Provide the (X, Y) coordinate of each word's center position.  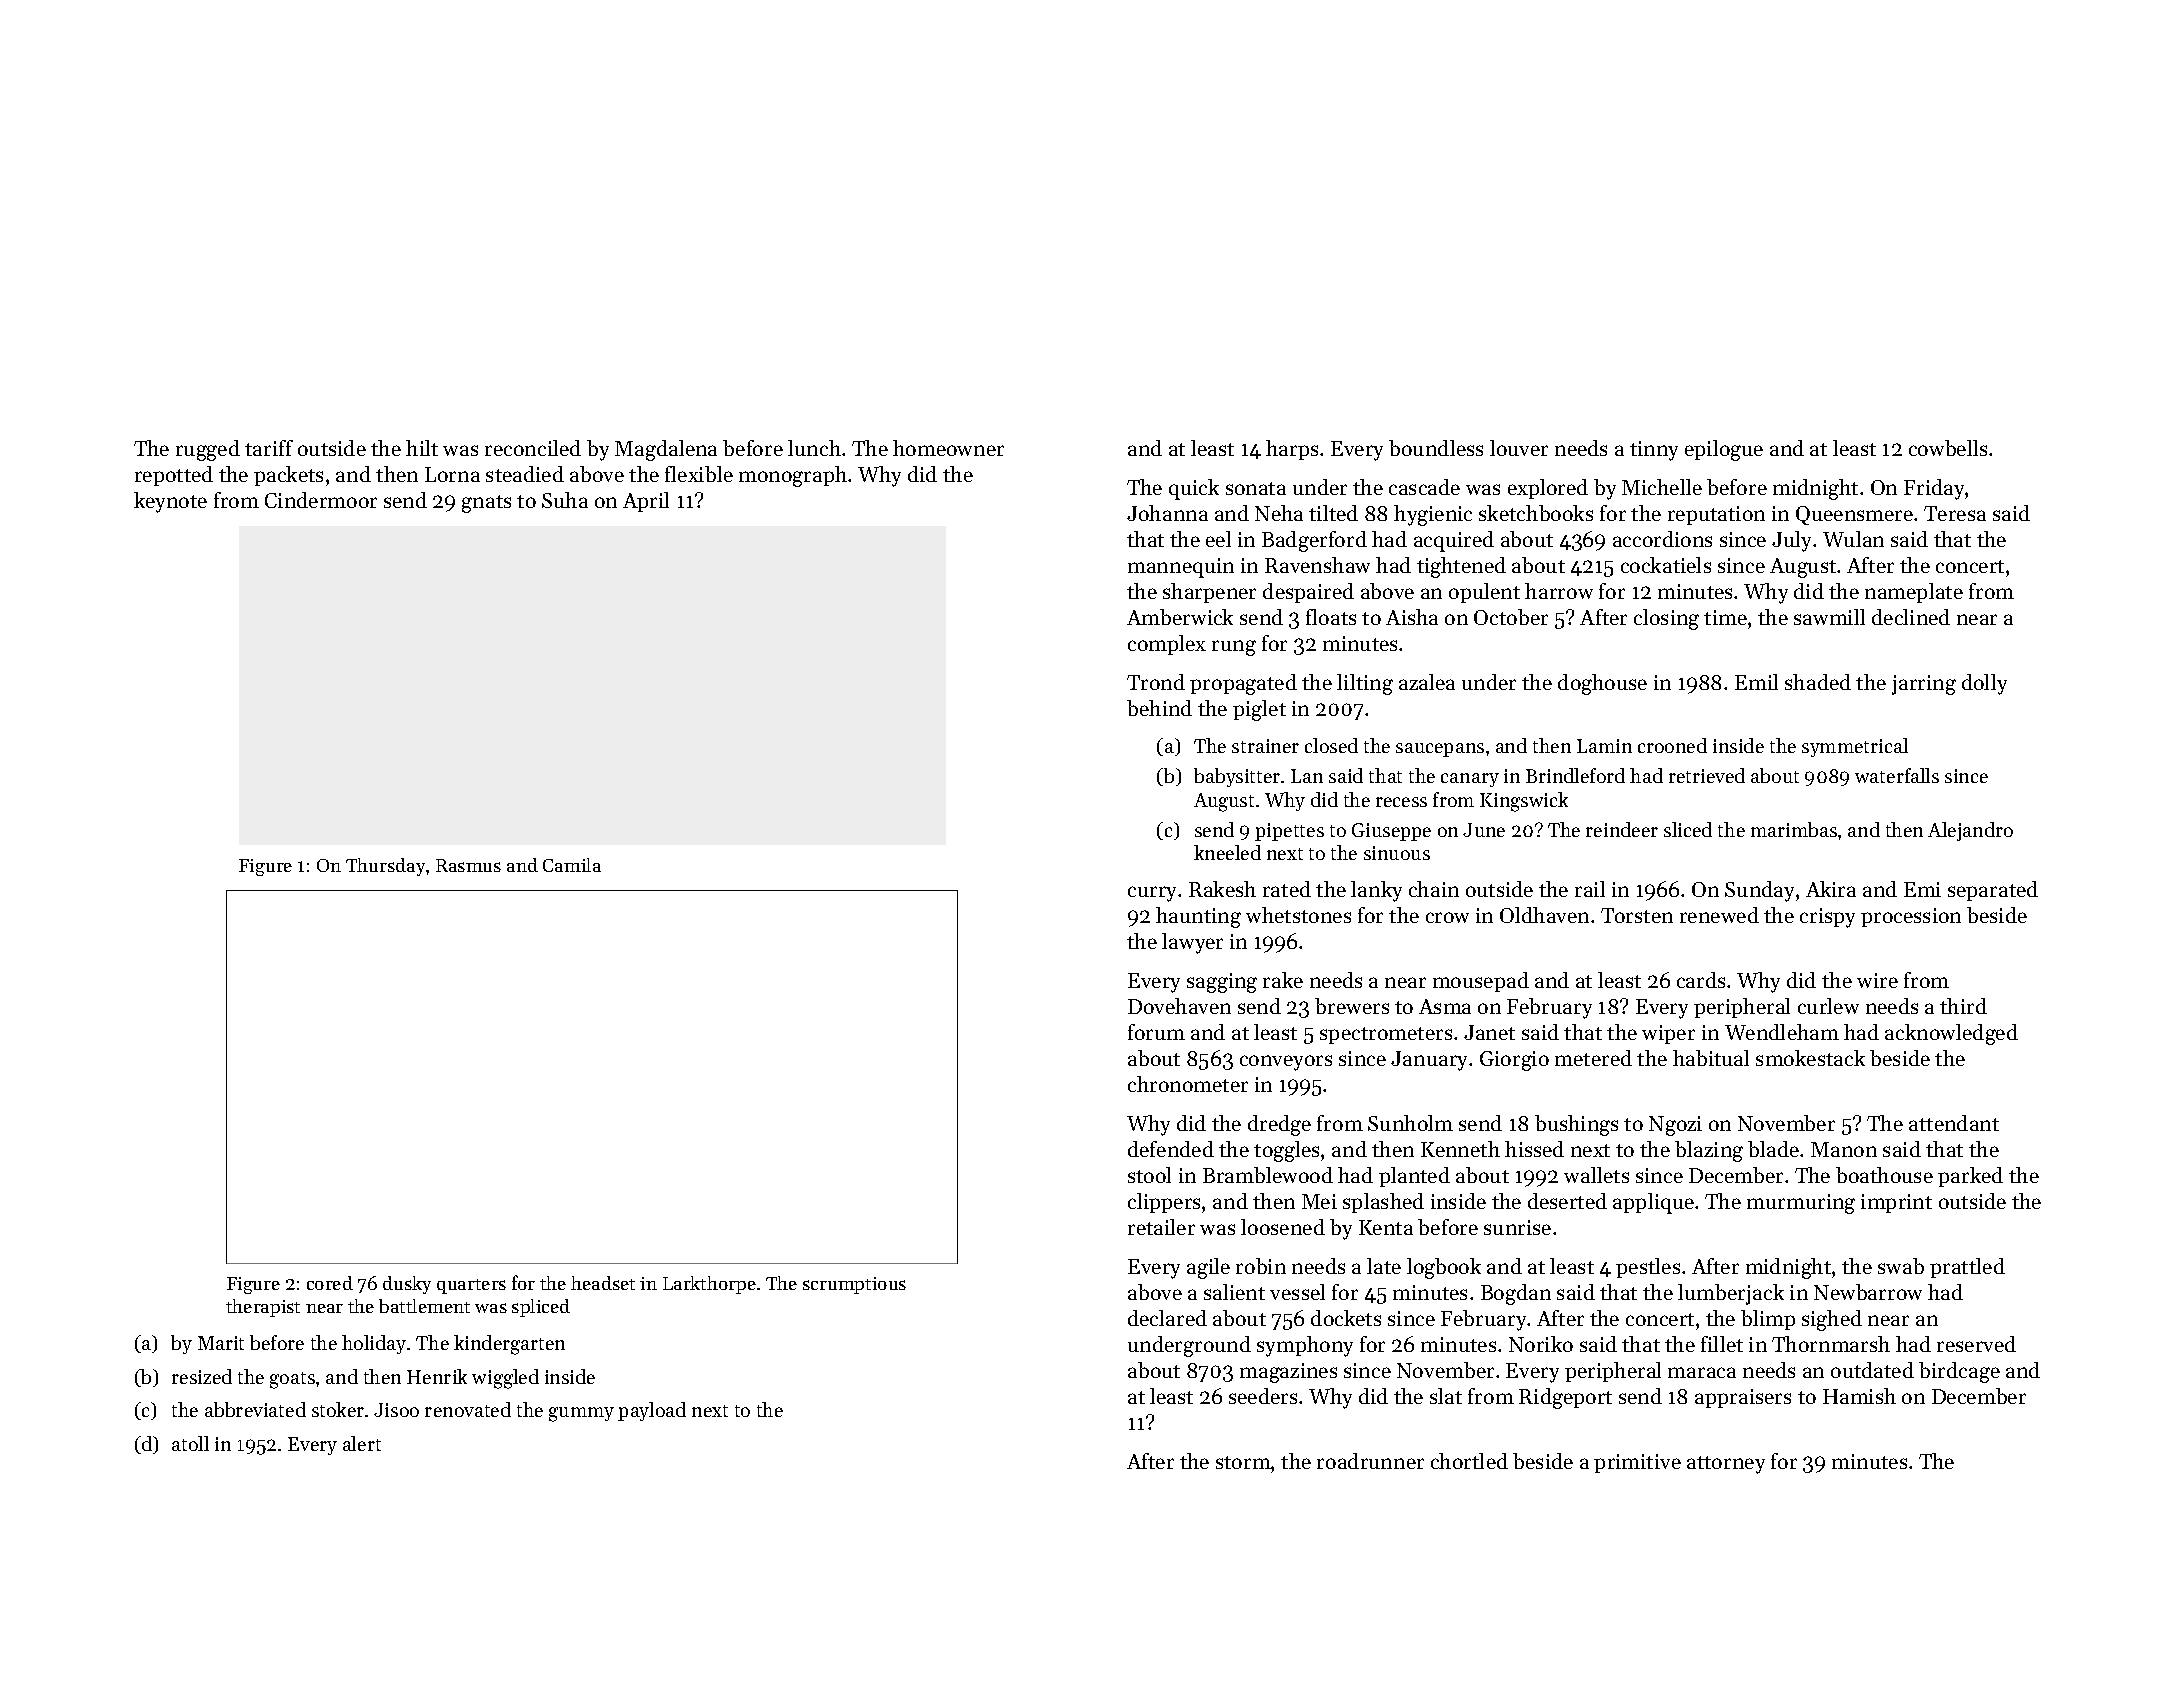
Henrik (437, 1376)
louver (1519, 448)
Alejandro (1970, 831)
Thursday (385, 867)
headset (603, 1283)
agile (1208, 1268)
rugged (208, 450)
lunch (814, 448)
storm (1243, 1462)
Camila (572, 865)
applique (1653, 1203)
